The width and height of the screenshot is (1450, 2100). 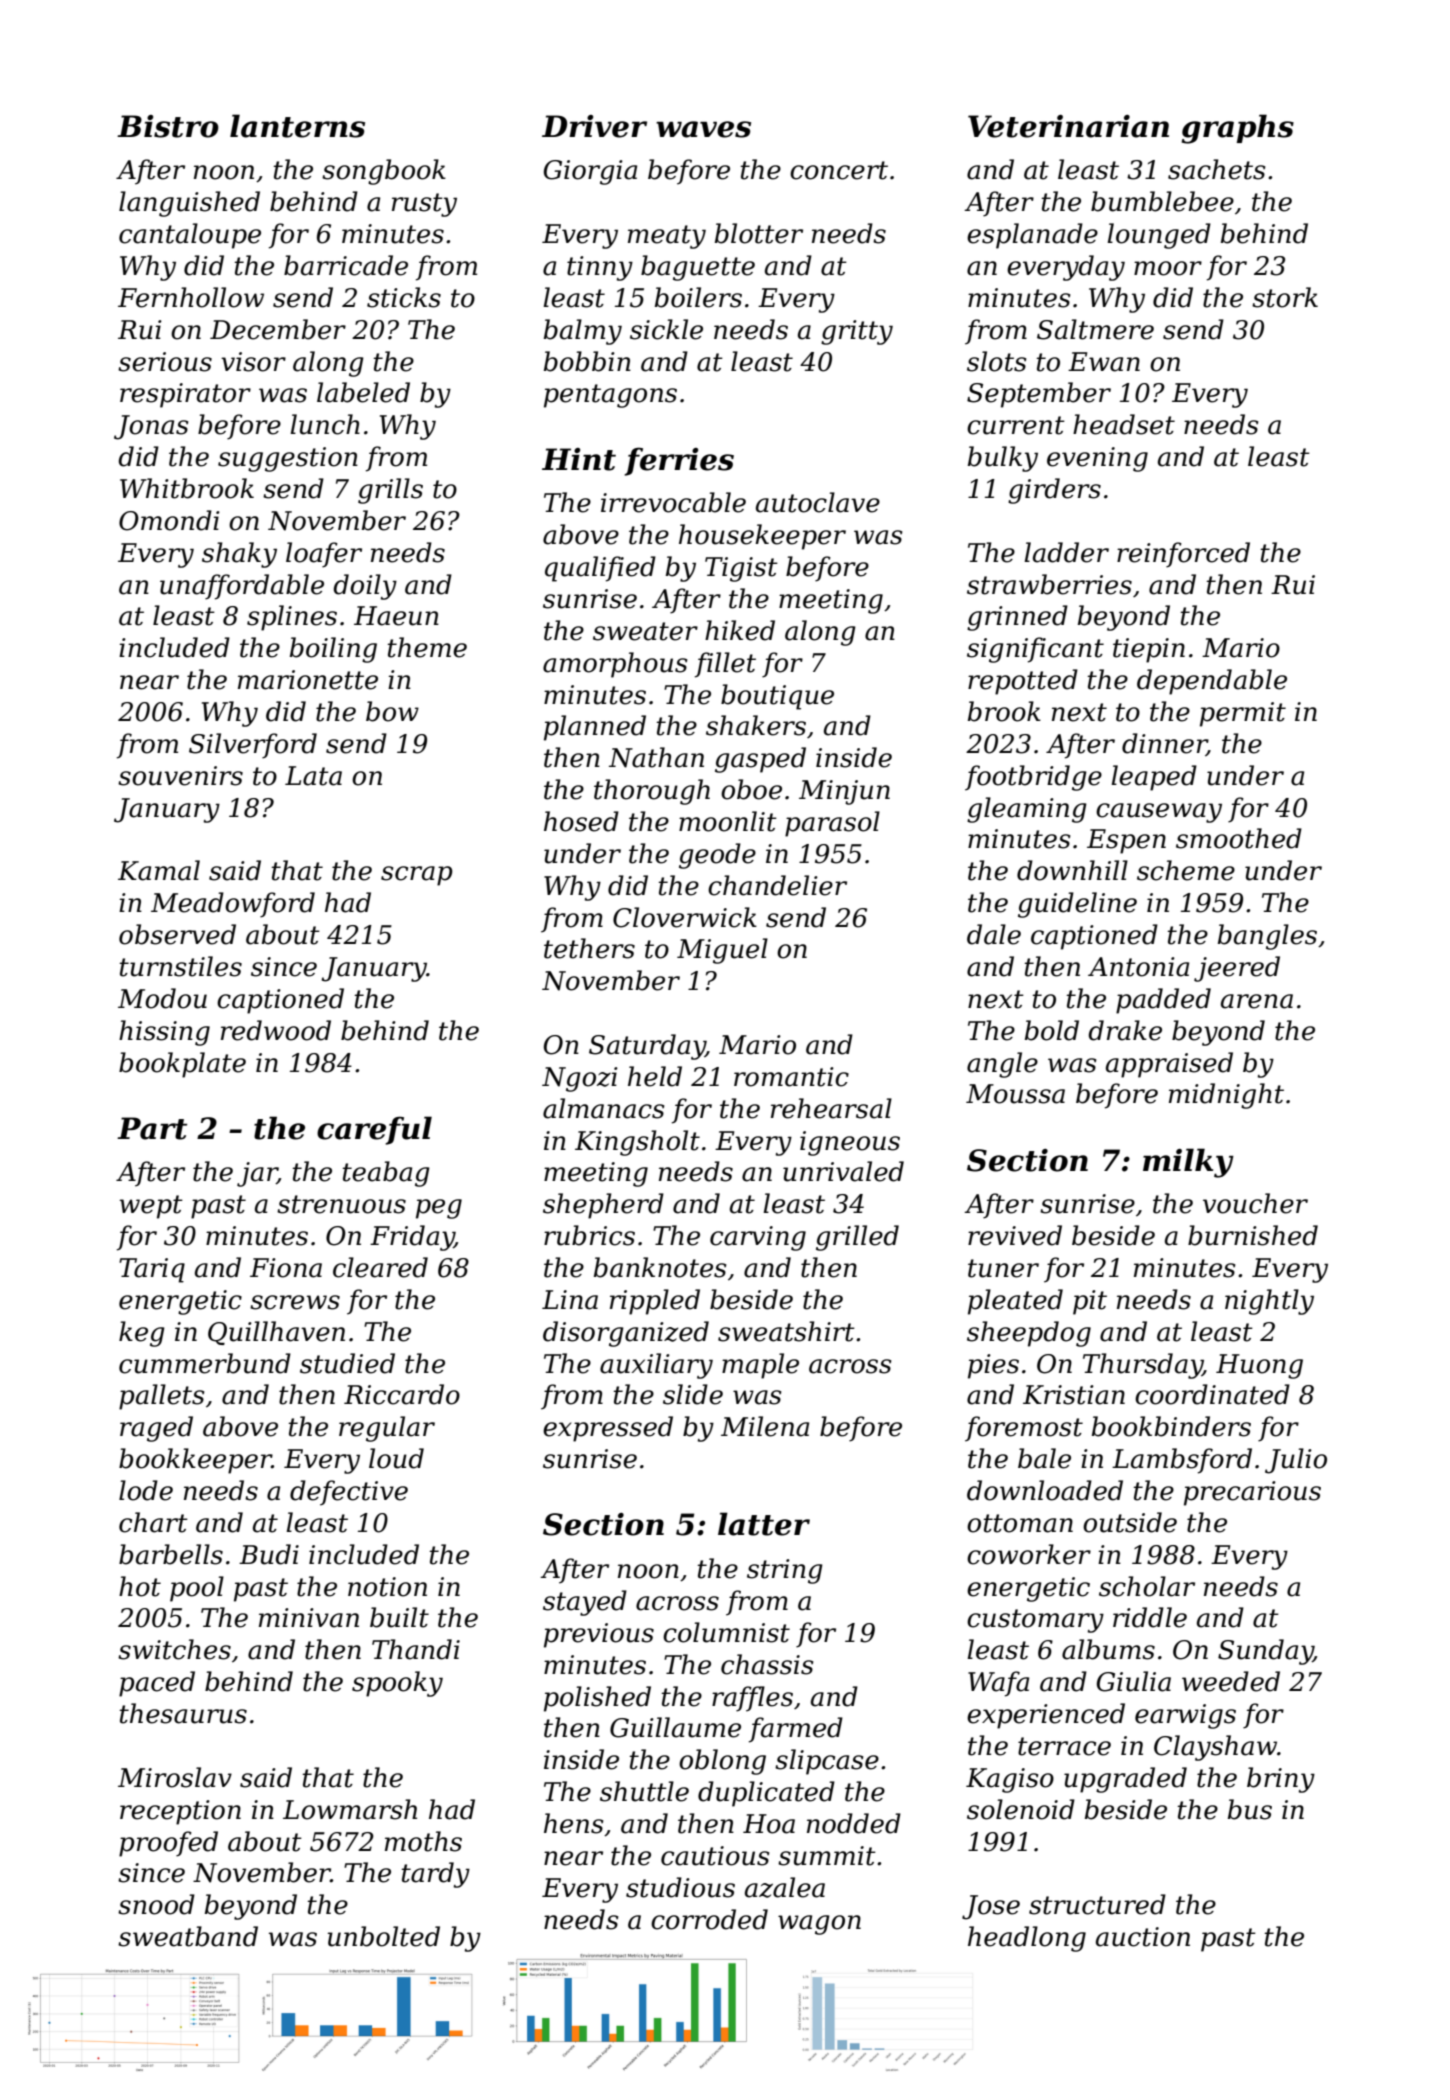 I want to click on moths, so click(x=423, y=1841).
